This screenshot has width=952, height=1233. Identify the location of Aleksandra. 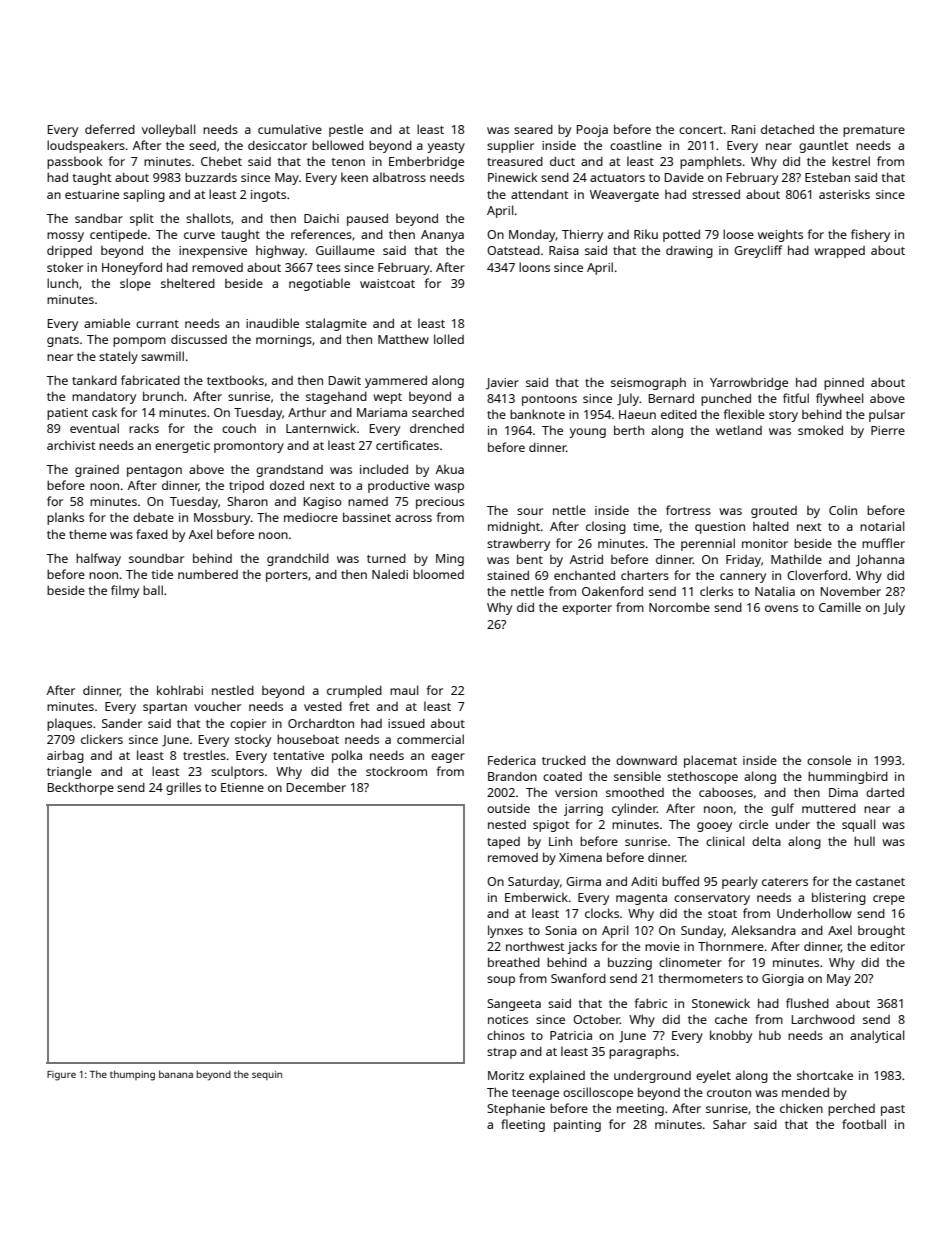
(763, 930).
